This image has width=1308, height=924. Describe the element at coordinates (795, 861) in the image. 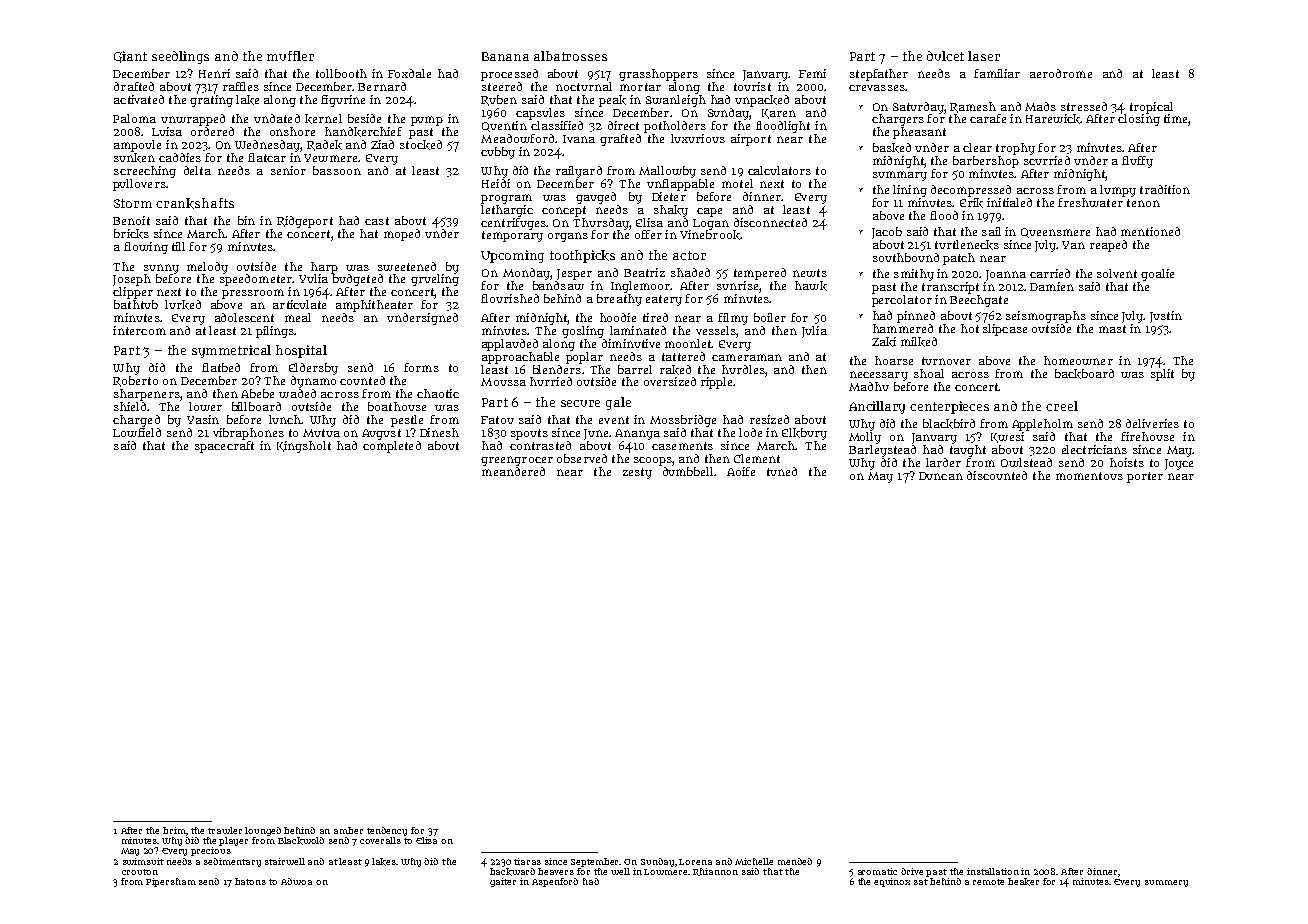

I see `mended` at that location.
